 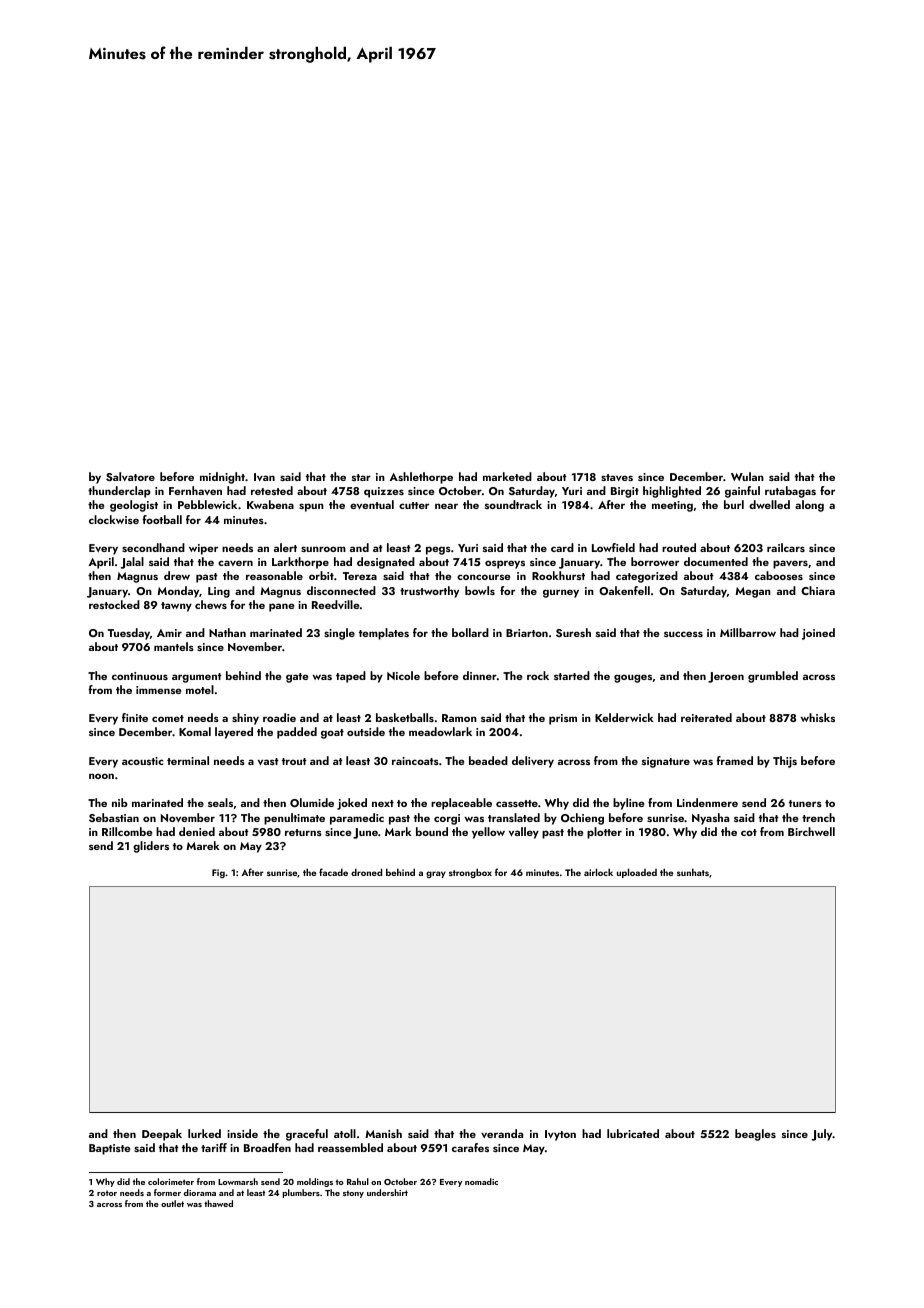 I want to click on Jeroen, so click(x=726, y=677).
